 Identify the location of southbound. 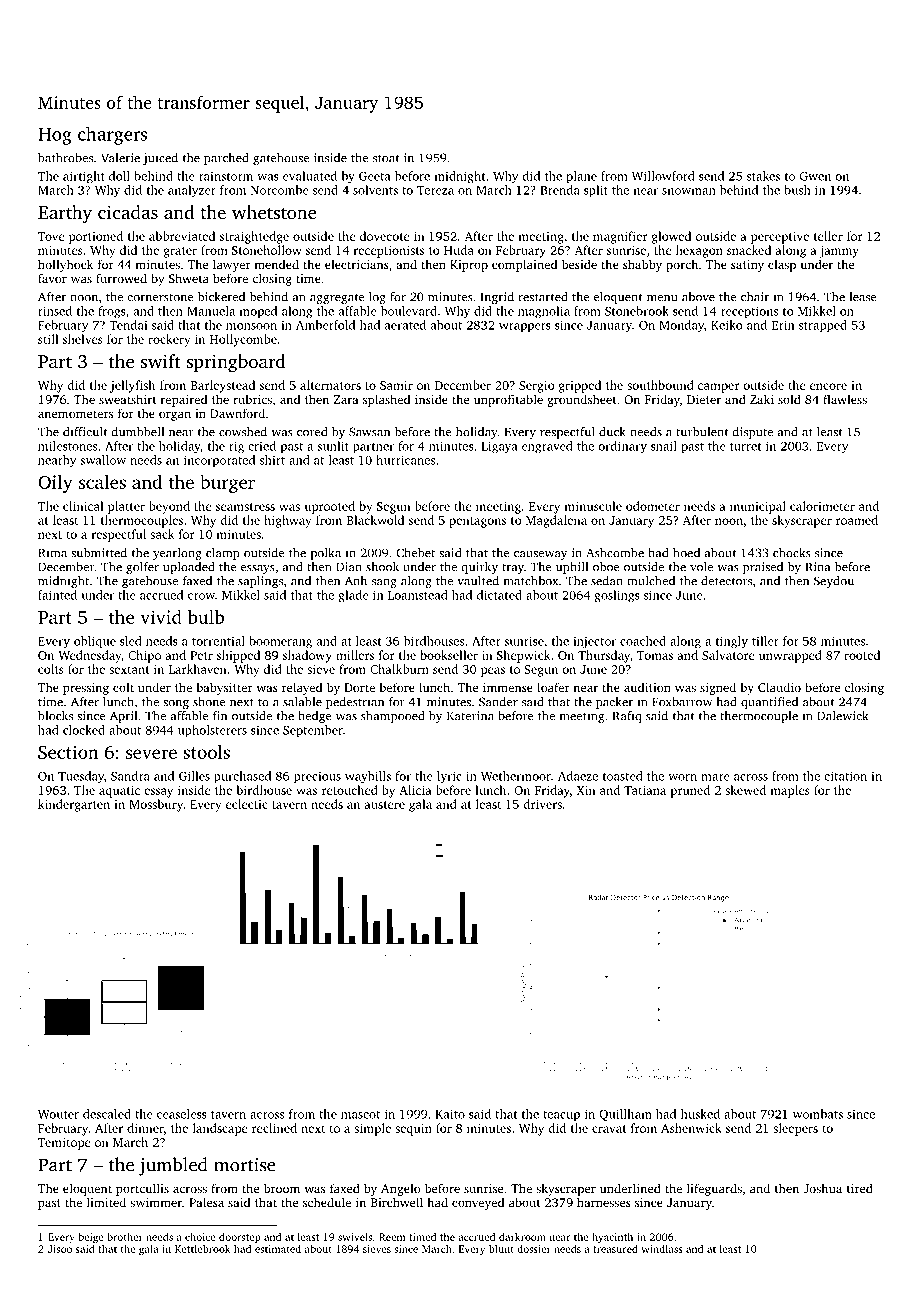
(660, 385).
